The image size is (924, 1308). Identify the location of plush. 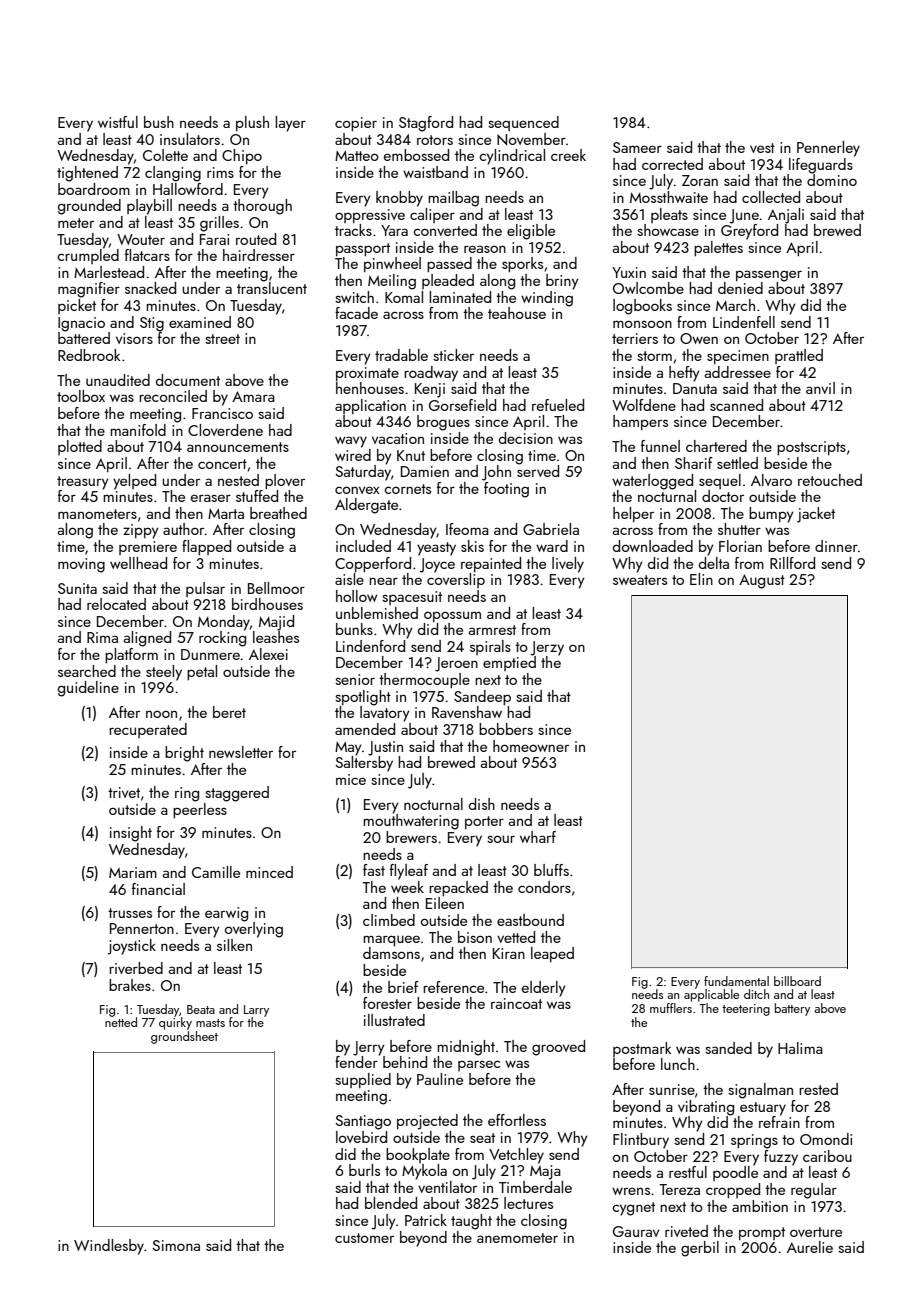
(252, 123).
